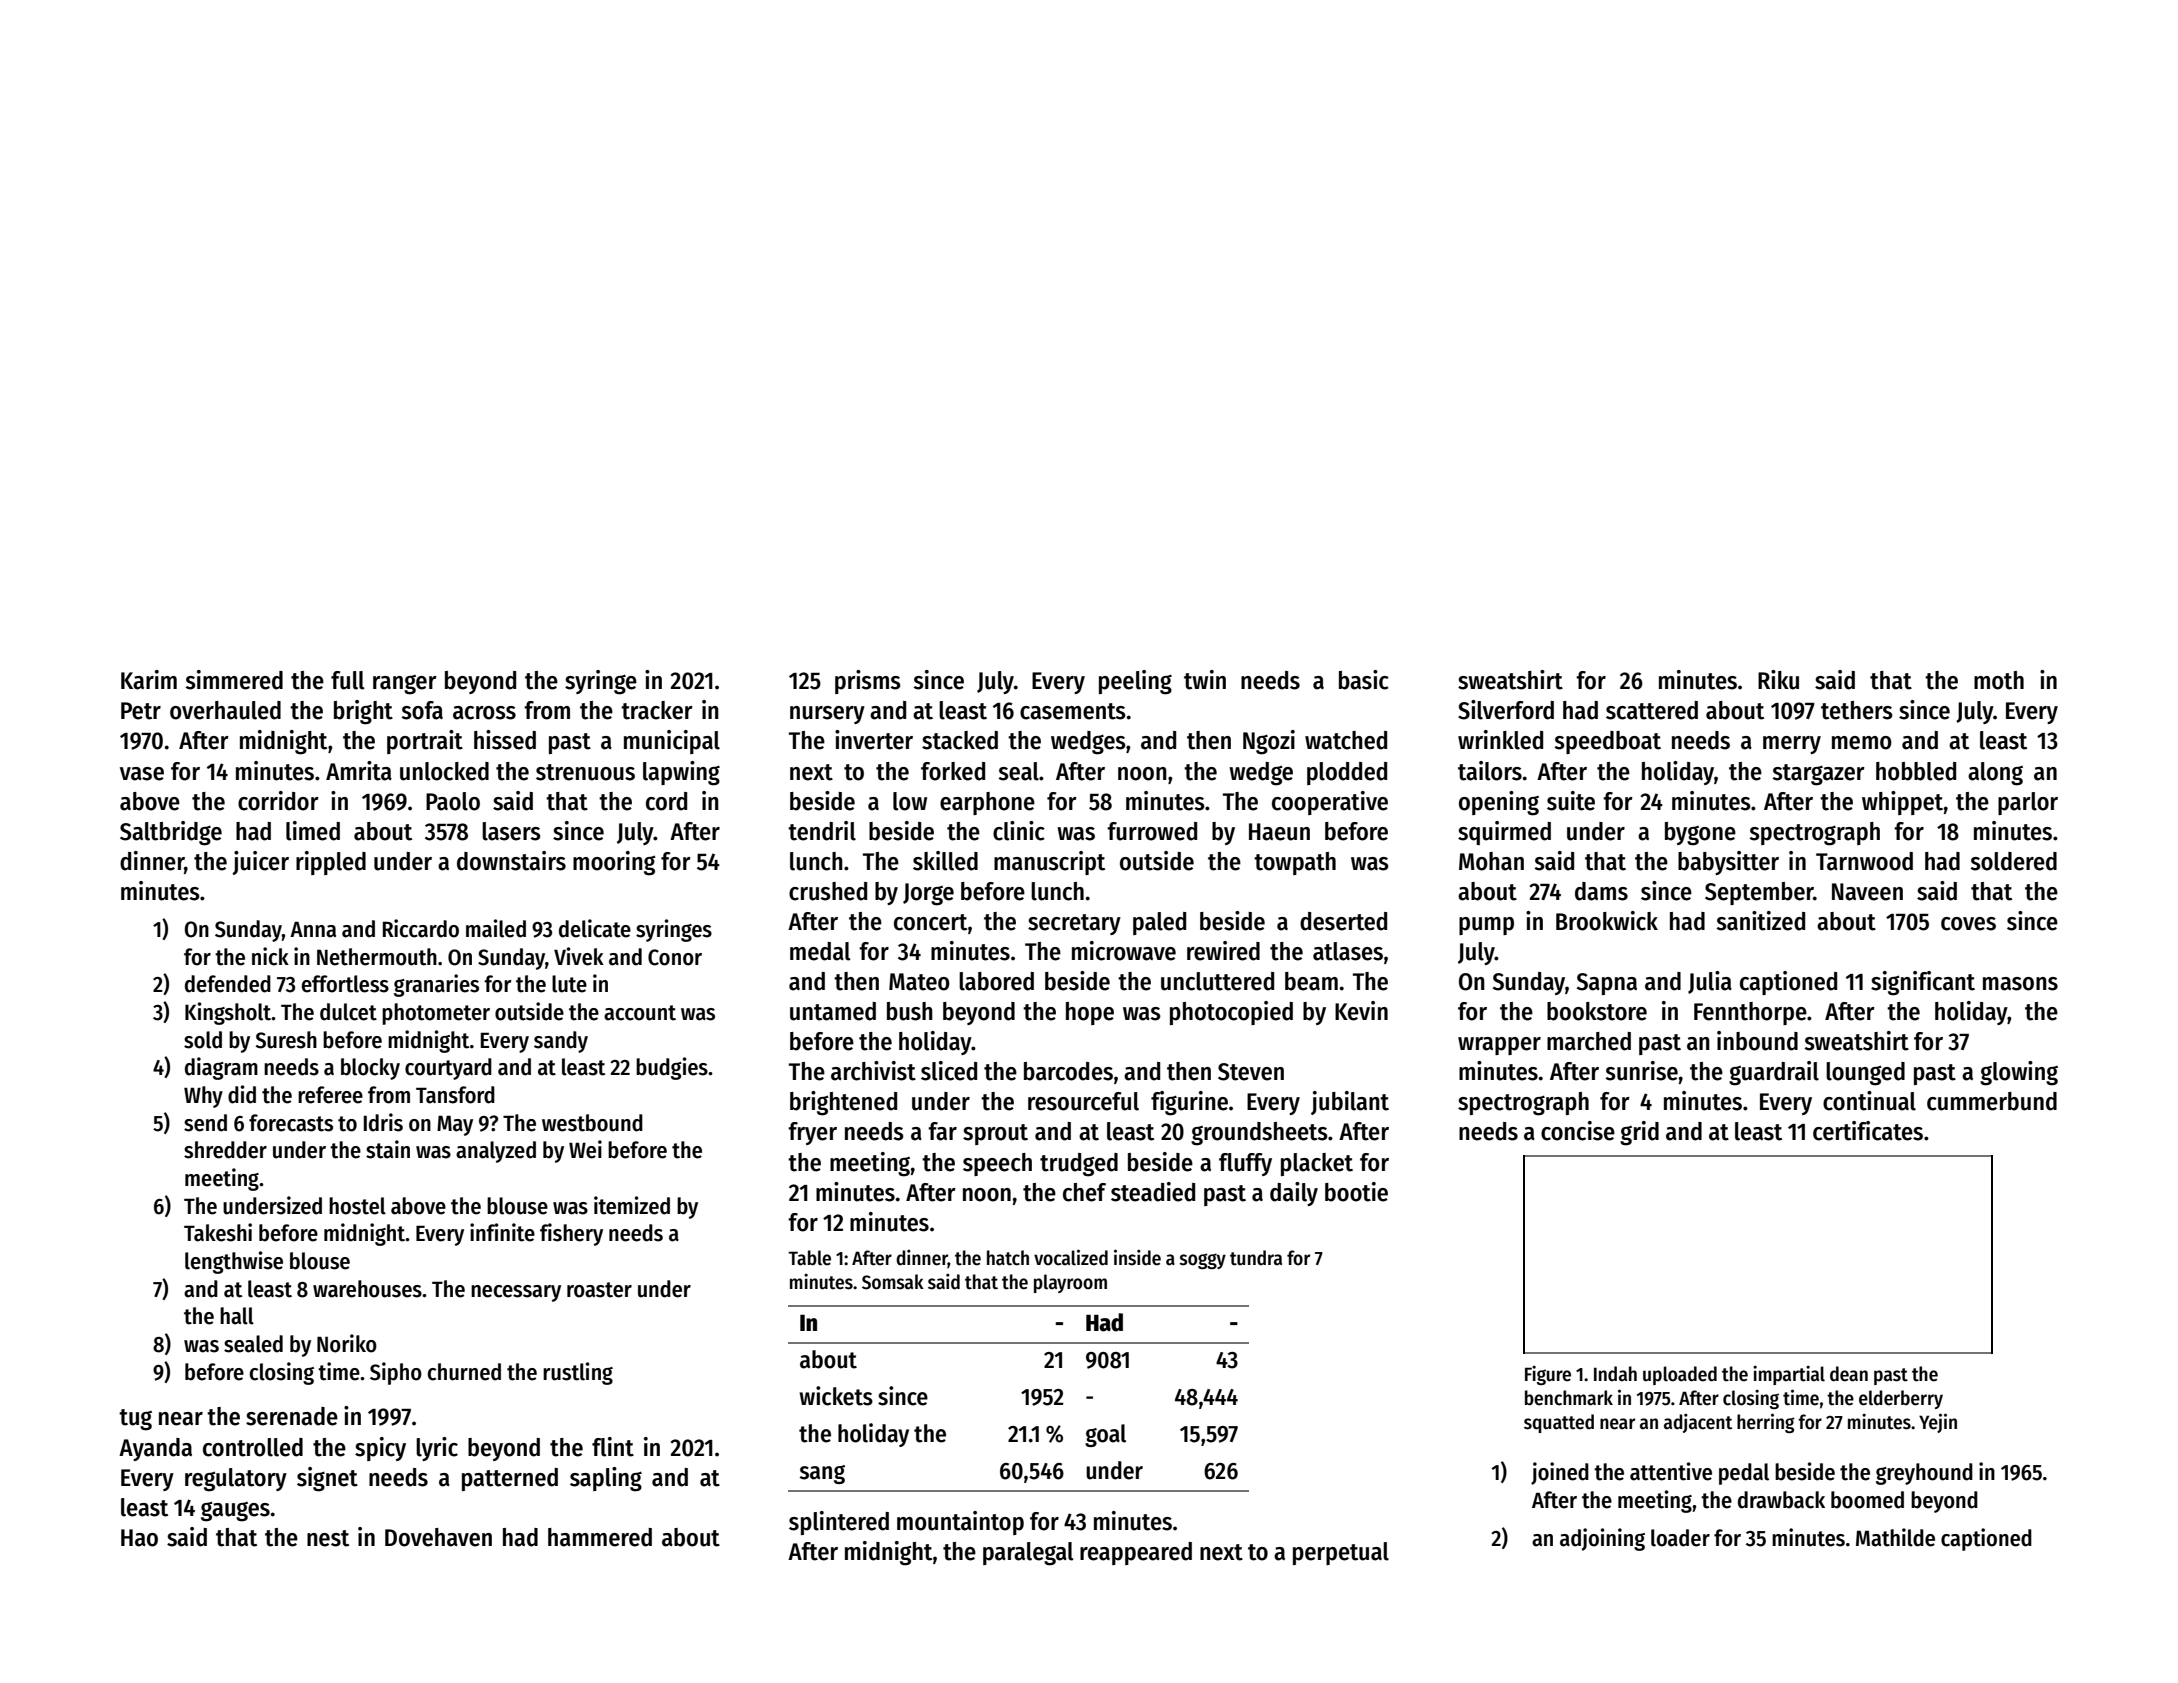 The image size is (2178, 1683). I want to click on herring, so click(1765, 1423).
